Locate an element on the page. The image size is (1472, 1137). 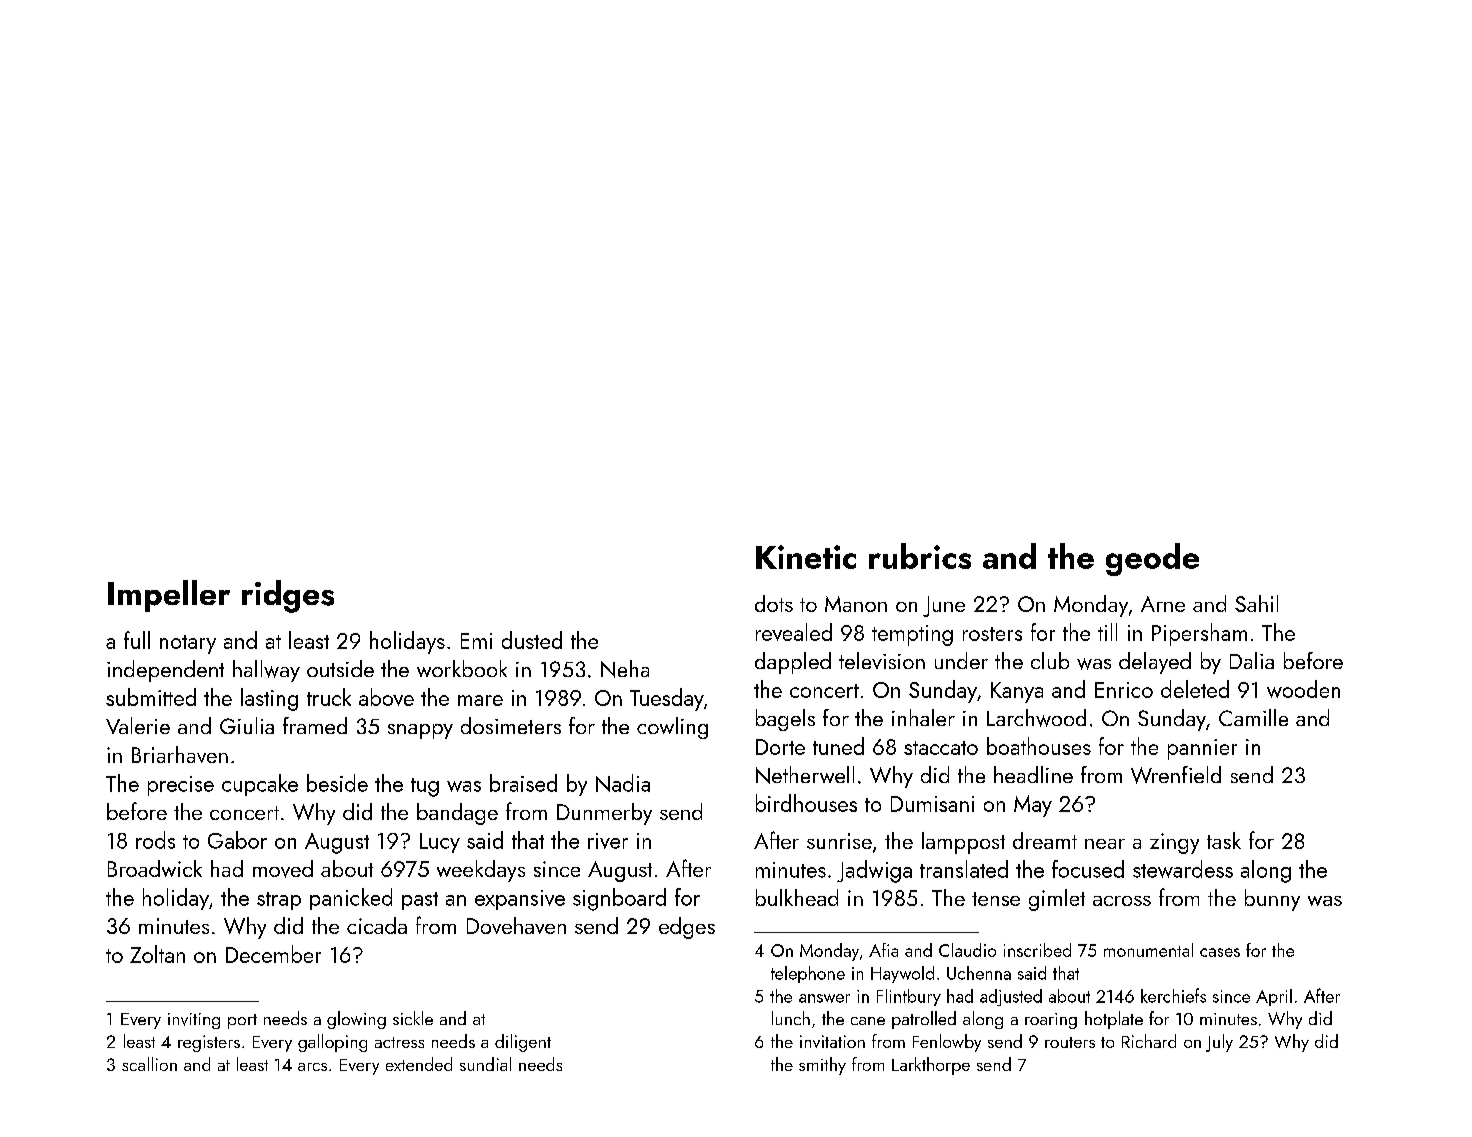
till is located at coordinates (1107, 632).
